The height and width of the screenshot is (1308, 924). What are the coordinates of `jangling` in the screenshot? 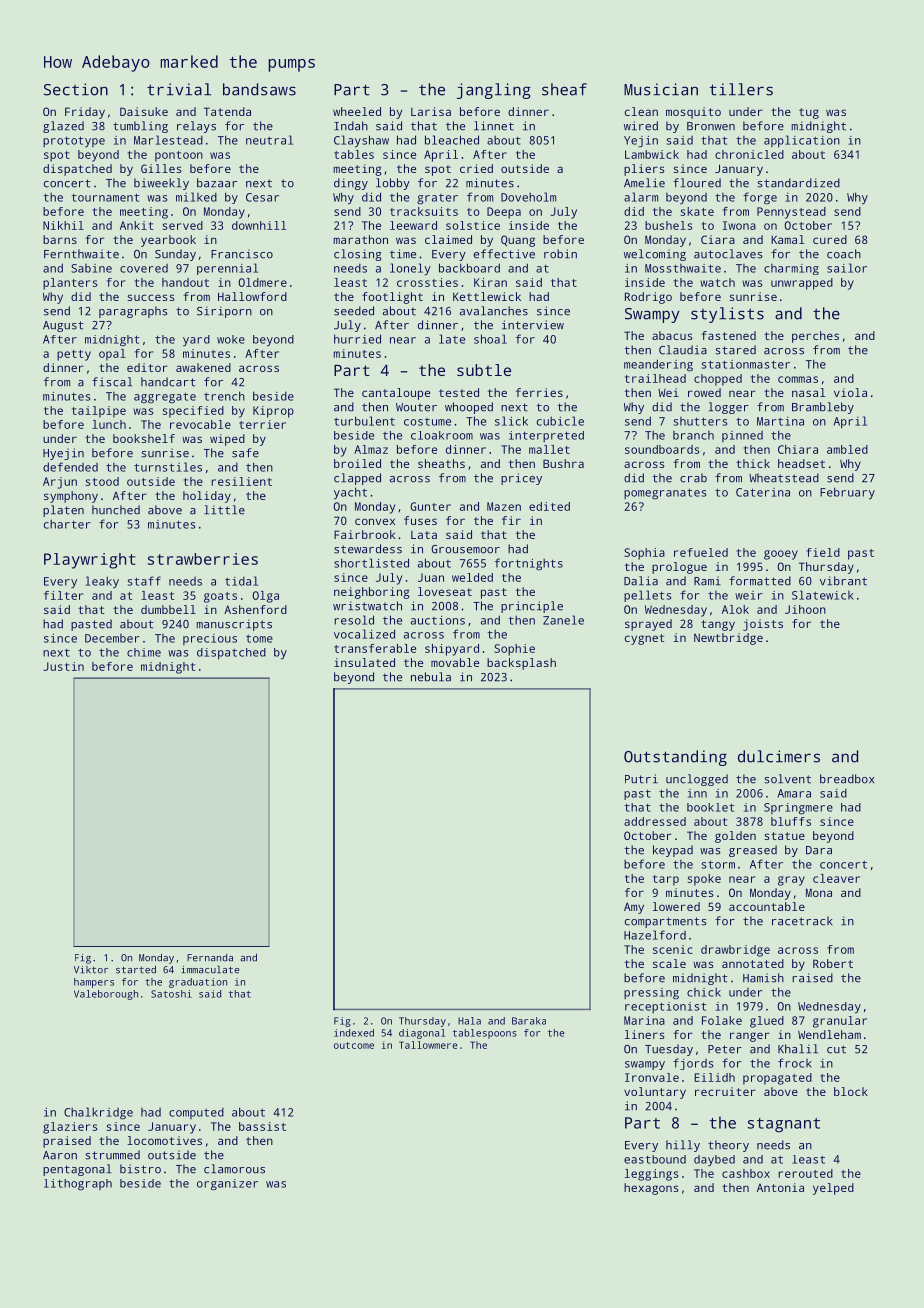 It's located at (494, 91).
